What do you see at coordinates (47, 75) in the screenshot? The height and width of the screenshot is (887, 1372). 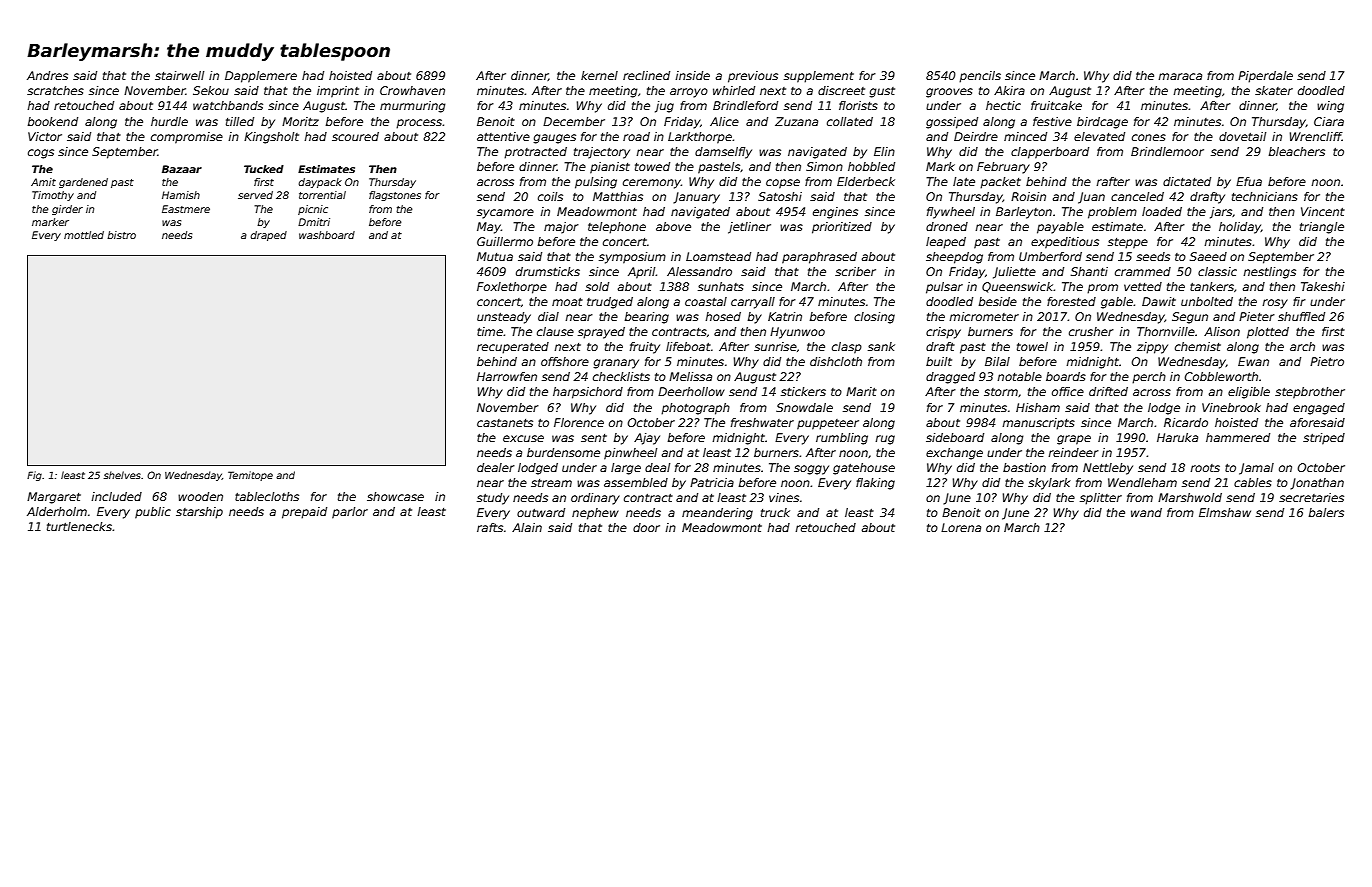 I see `Andres` at bounding box center [47, 75].
